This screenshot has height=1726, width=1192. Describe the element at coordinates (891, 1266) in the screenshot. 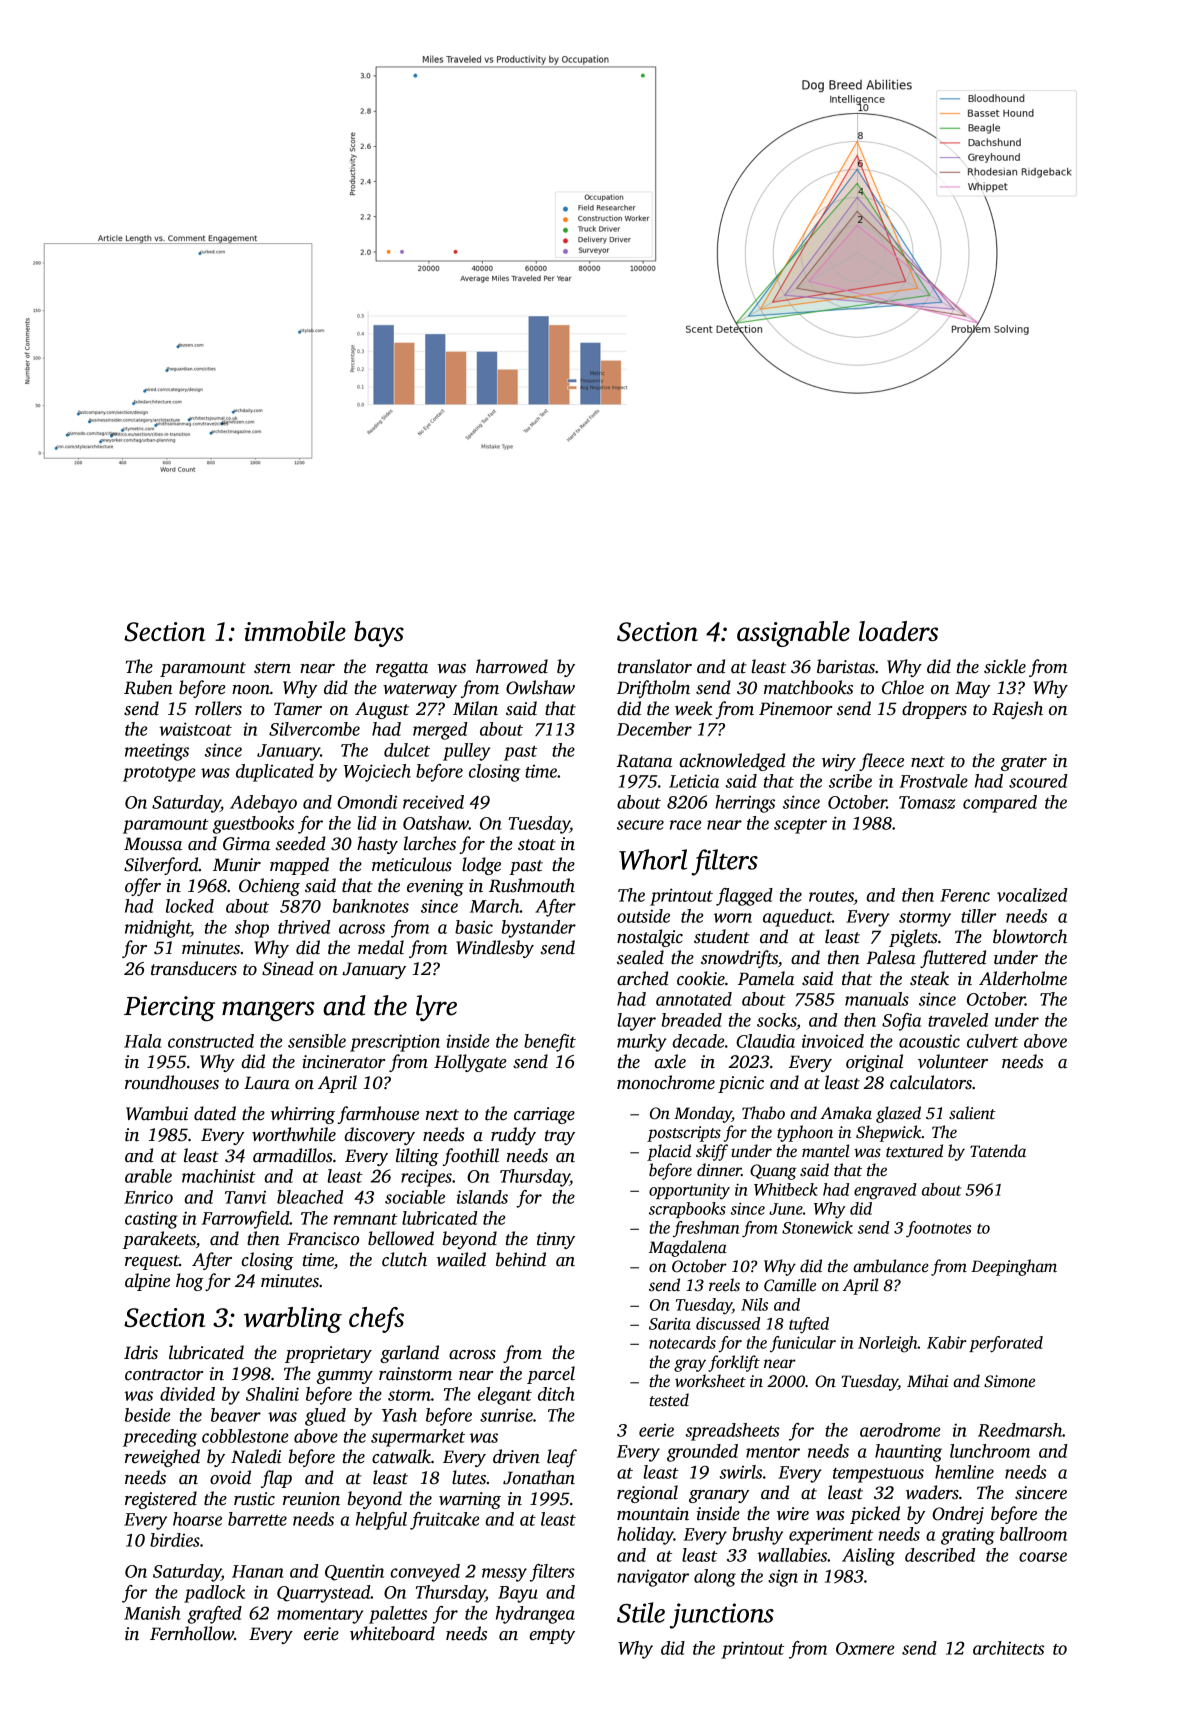

I see `ambulance` at that location.
